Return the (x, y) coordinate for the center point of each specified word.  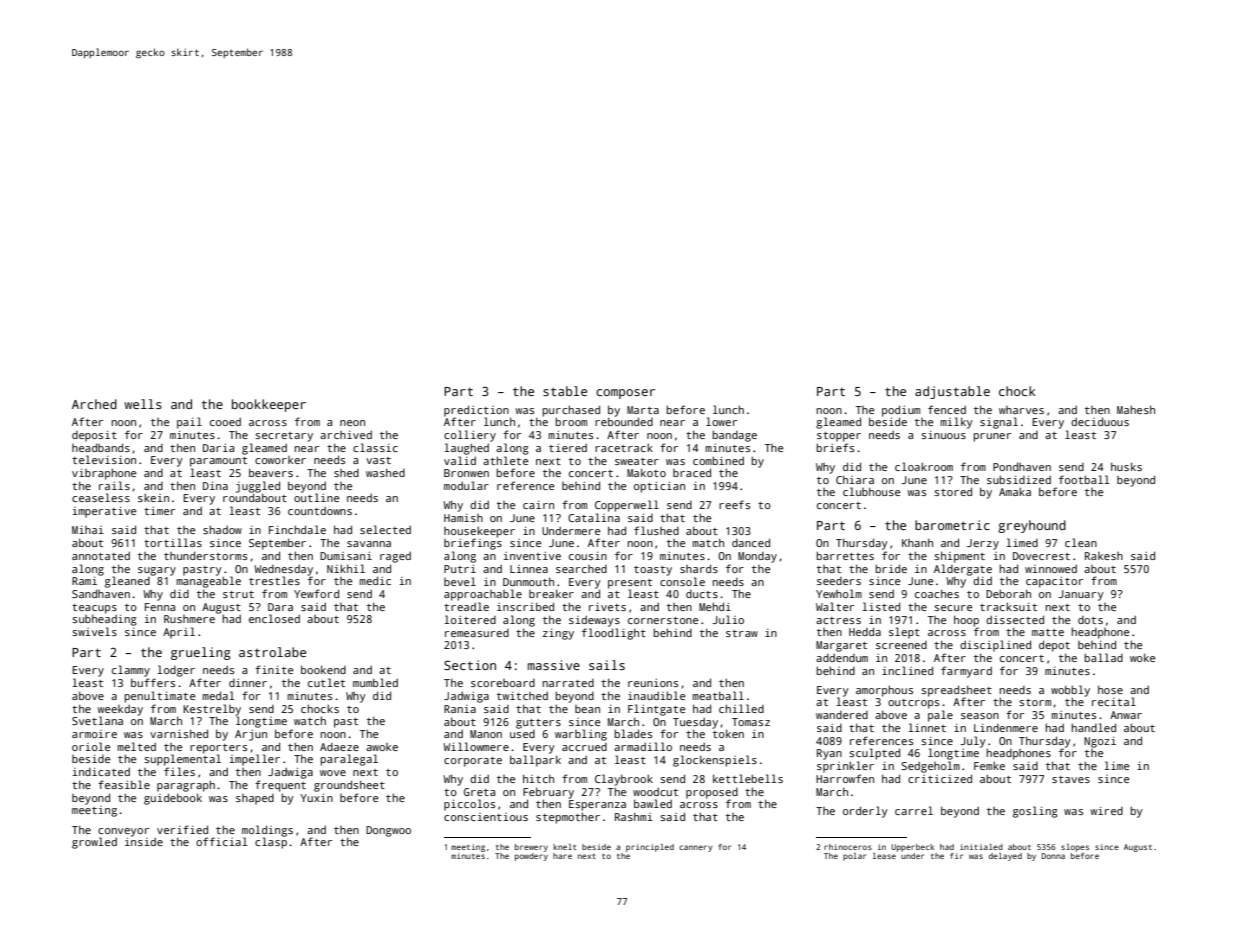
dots (1090, 620)
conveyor (123, 832)
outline (316, 497)
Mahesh (1136, 409)
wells (143, 404)
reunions (653, 683)
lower (721, 421)
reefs (734, 504)
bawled (653, 803)
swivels (94, 631)
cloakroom (924, 466)
